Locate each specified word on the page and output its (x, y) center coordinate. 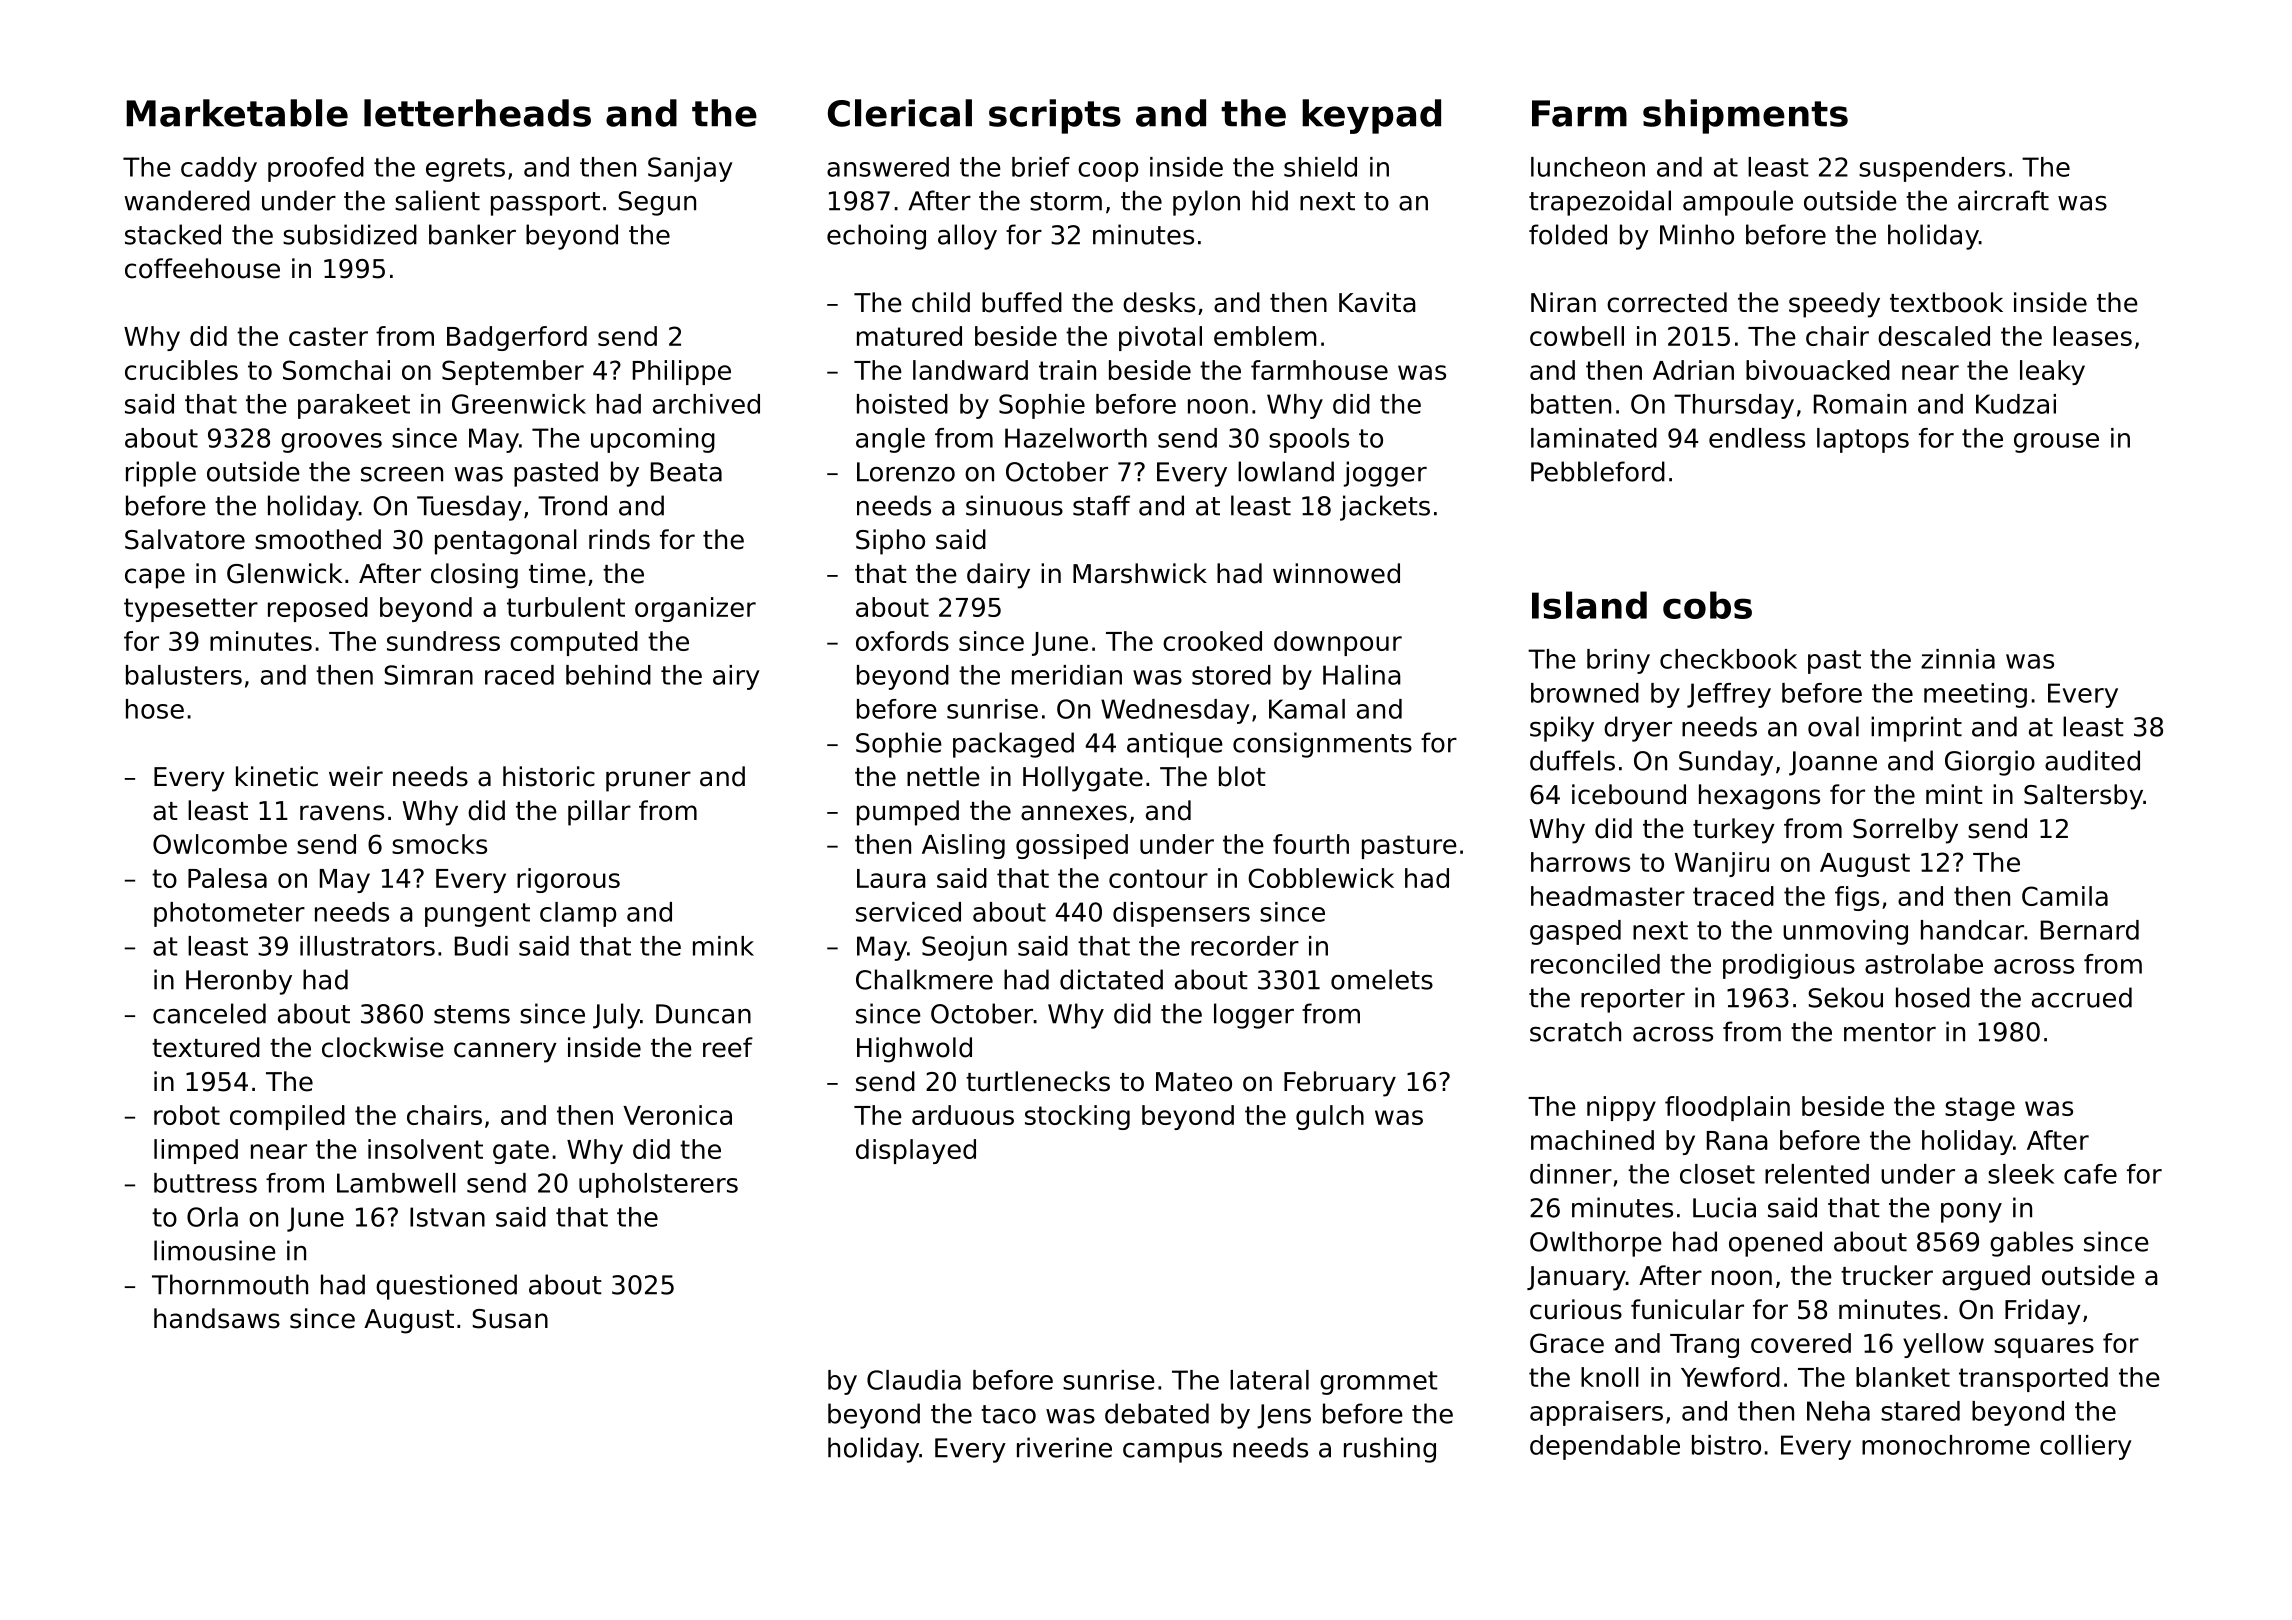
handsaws (217, 1318)
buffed (1022, 302)
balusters (184, 675)
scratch (1575, 1031)
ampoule (1738, 203)
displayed (916, 1151)
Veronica (677, 1115)
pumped (908, 813)
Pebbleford (1598, 471)
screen (402, 474)
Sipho (890, 542)
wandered (187, 200)
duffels (1572, 760)
